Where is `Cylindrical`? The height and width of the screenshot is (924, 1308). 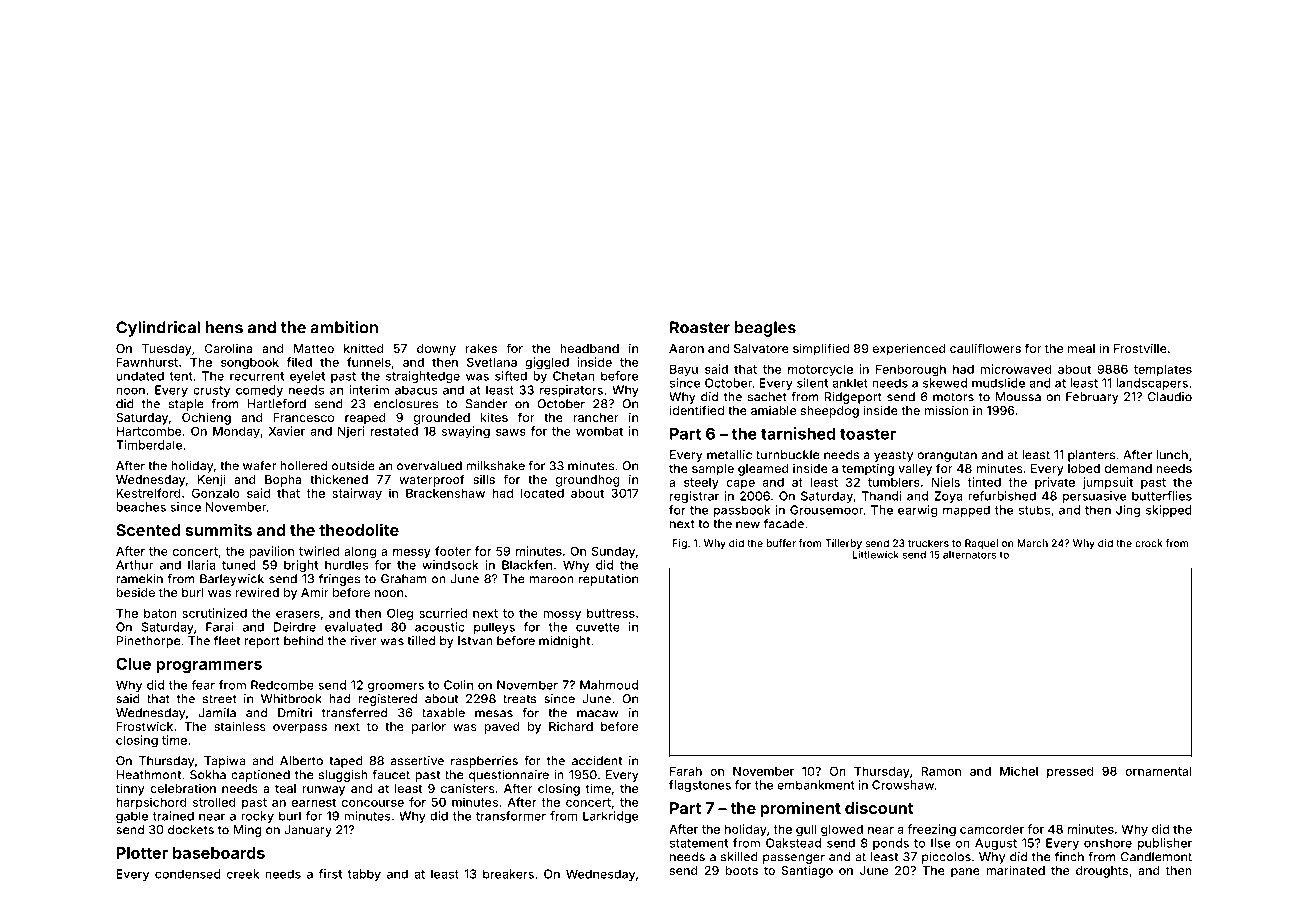 Cylindrical is located at coordinates (158, 329).
